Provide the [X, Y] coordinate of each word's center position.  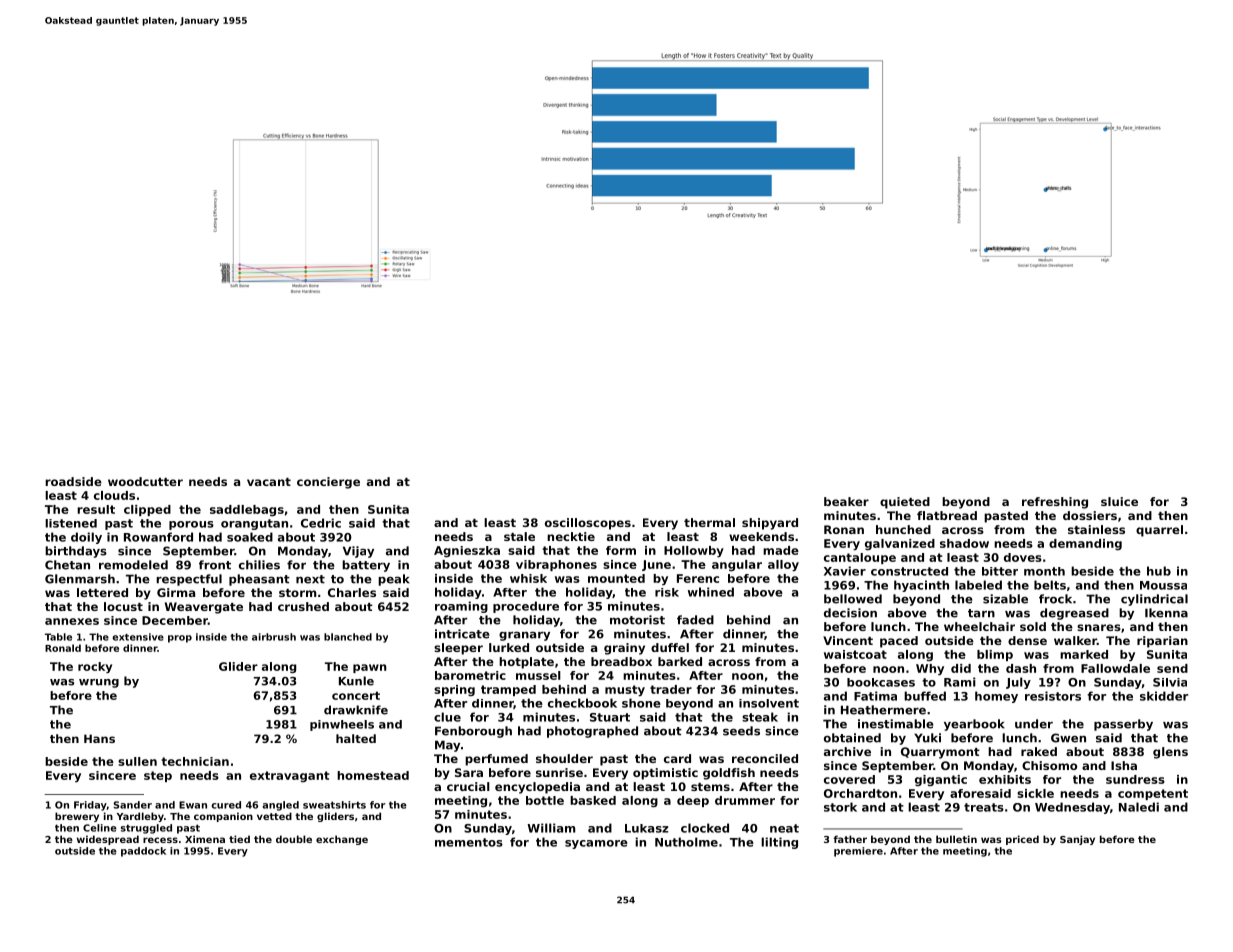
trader [671, 689]
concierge [328, 483]
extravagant [290, 776]
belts [1050, 585]
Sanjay [1077, 840]
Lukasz [646, 828]
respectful [189, 580]
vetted [274, 816]
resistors [1053, 696]
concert [356, 695]
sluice [1119, 501]
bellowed [853, 599]
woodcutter [145, 481]
